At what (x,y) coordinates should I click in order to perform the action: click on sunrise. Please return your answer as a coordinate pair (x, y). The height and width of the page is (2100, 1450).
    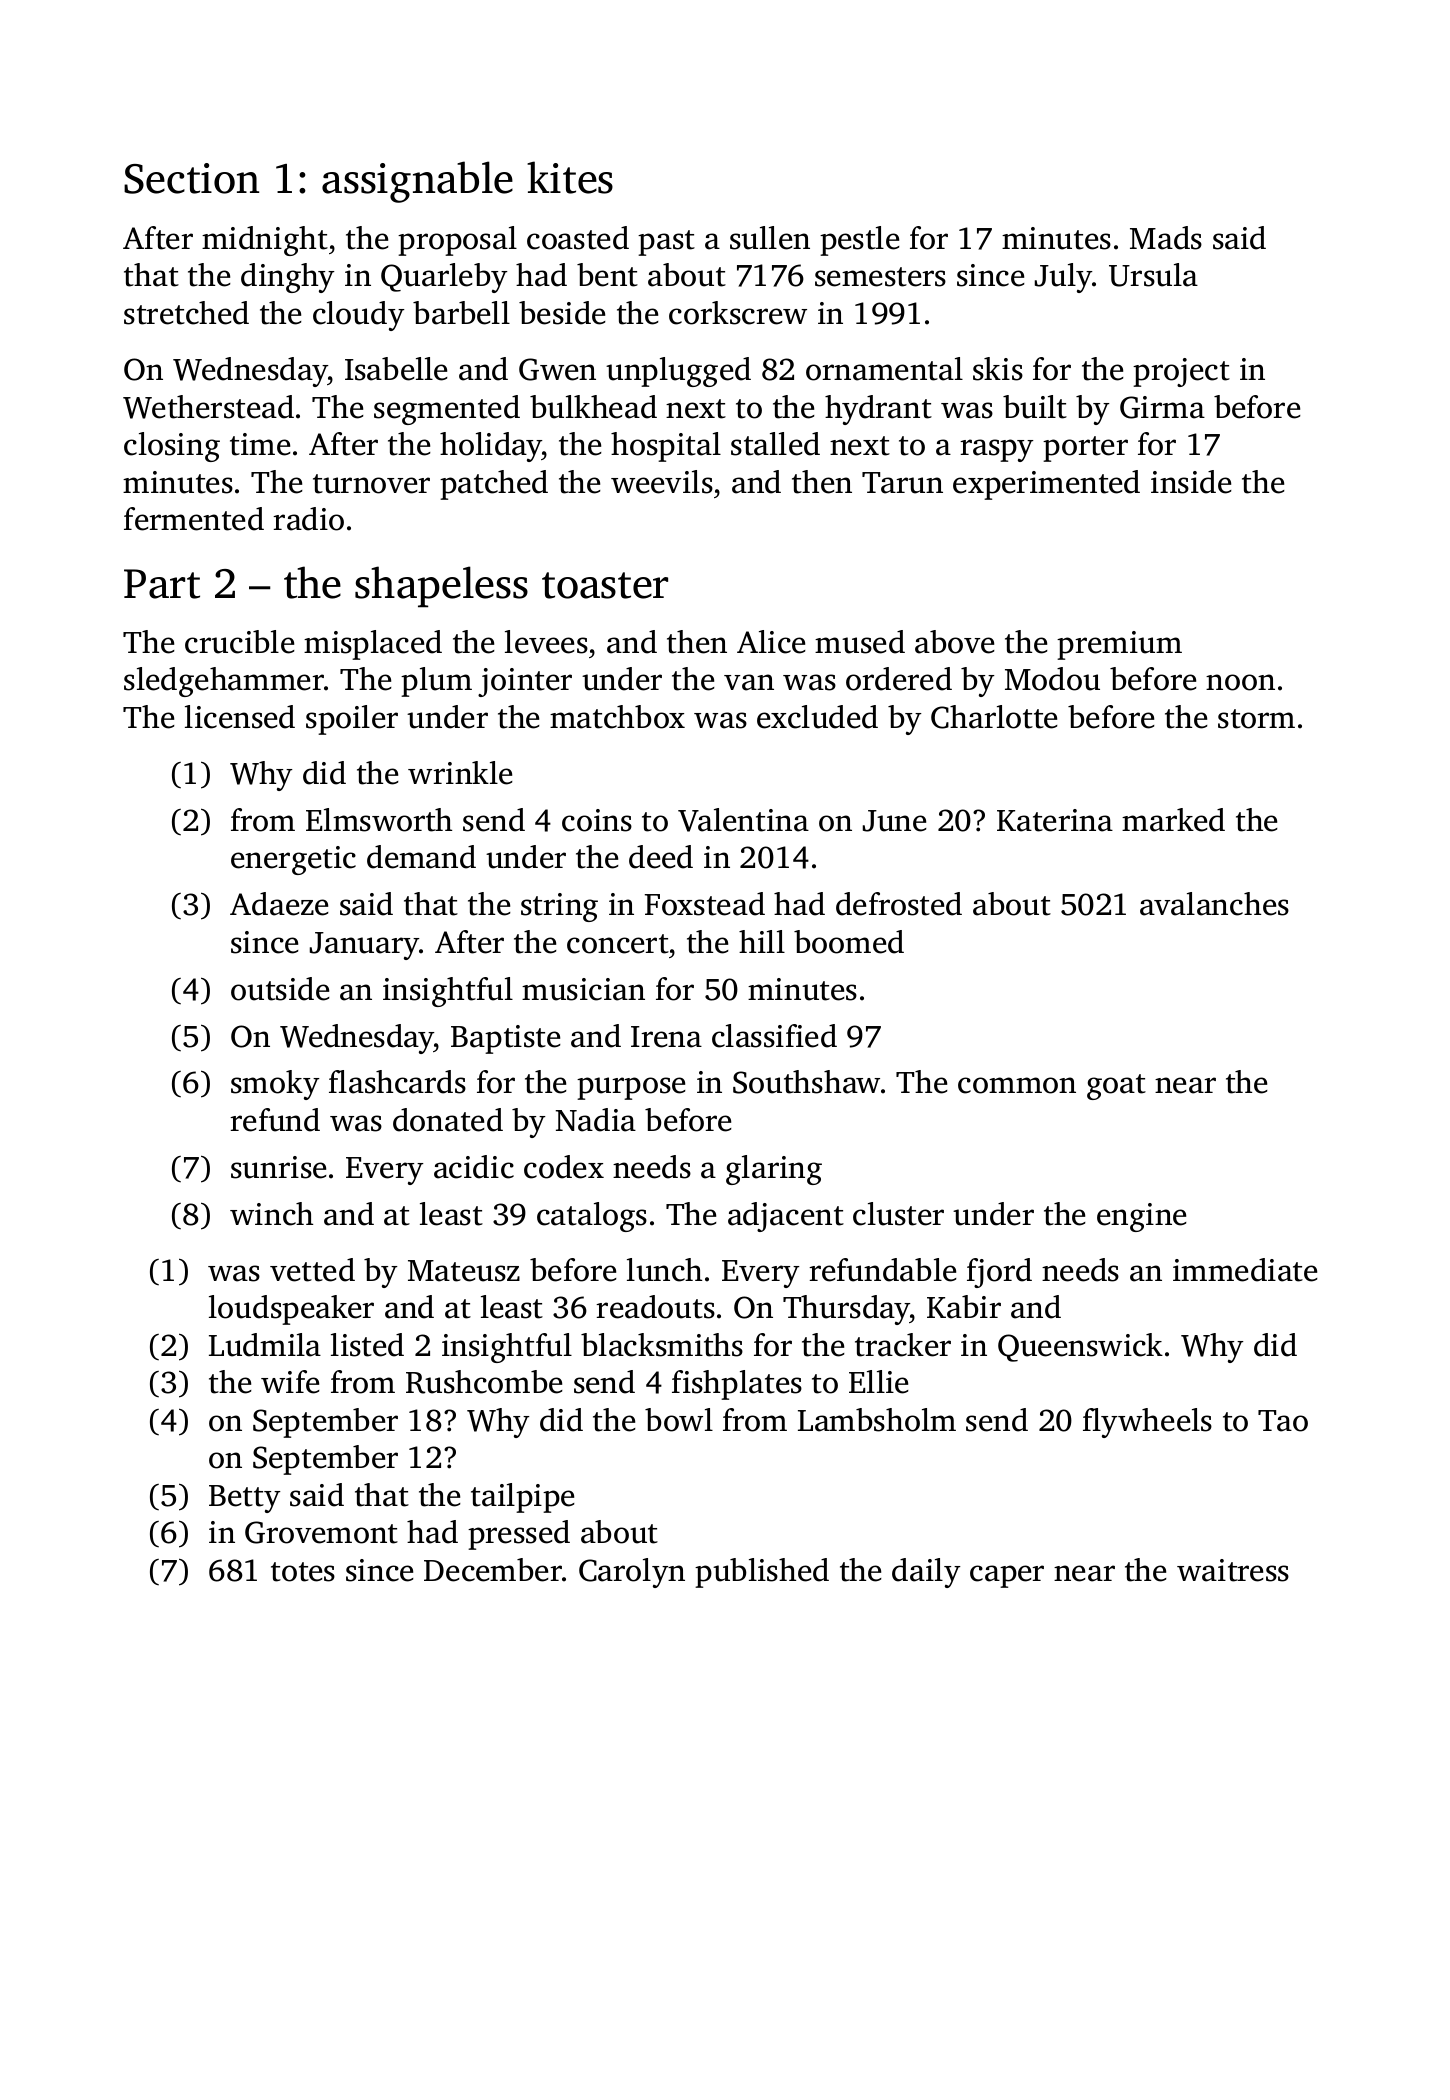
    Looking at the image, I should click on (279, 1167).
